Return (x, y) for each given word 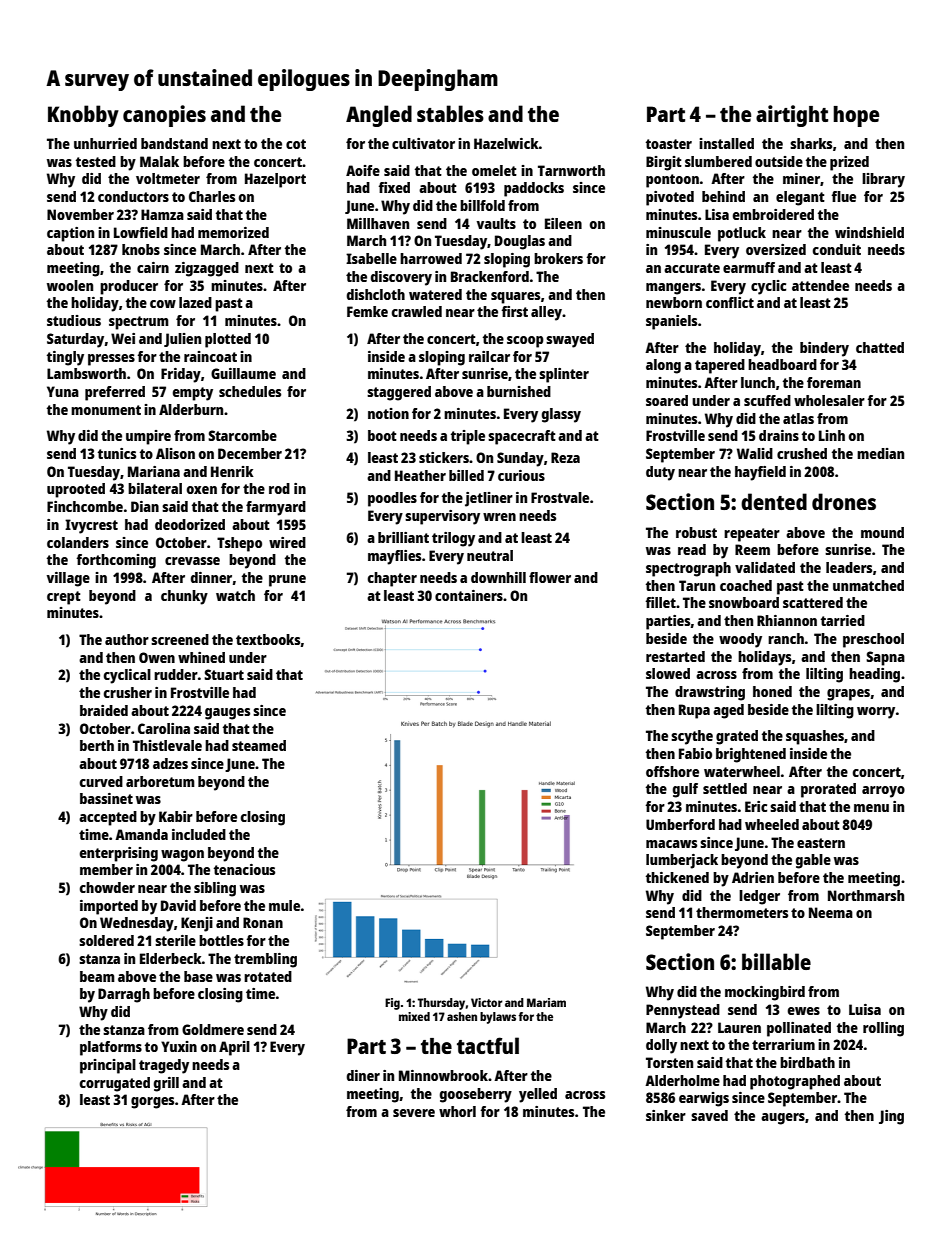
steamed (259, 745)
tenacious (244, 869)
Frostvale (560, 497)
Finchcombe (85, 506)
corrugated (115, 1084)
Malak (159, 161)
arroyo (883, 792)
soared (667, 400)
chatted (880, 347)
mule (284, 905)
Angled (379, 116)
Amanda (141, 834)
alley (546, 313)
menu (871, 808)
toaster (669, 144)
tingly (65, 358)
